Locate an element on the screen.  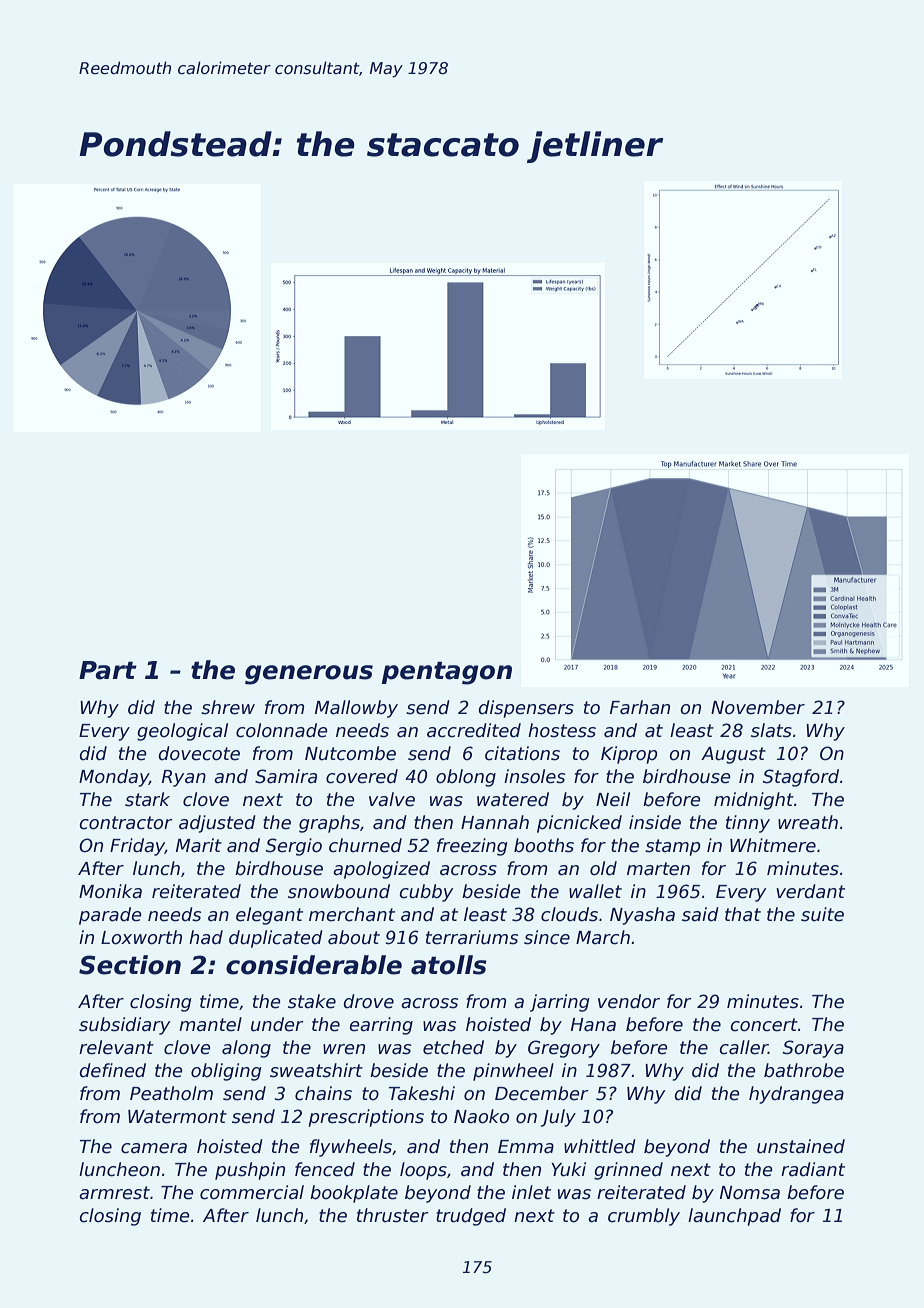
shrew is located at coordinates (228, 707).
